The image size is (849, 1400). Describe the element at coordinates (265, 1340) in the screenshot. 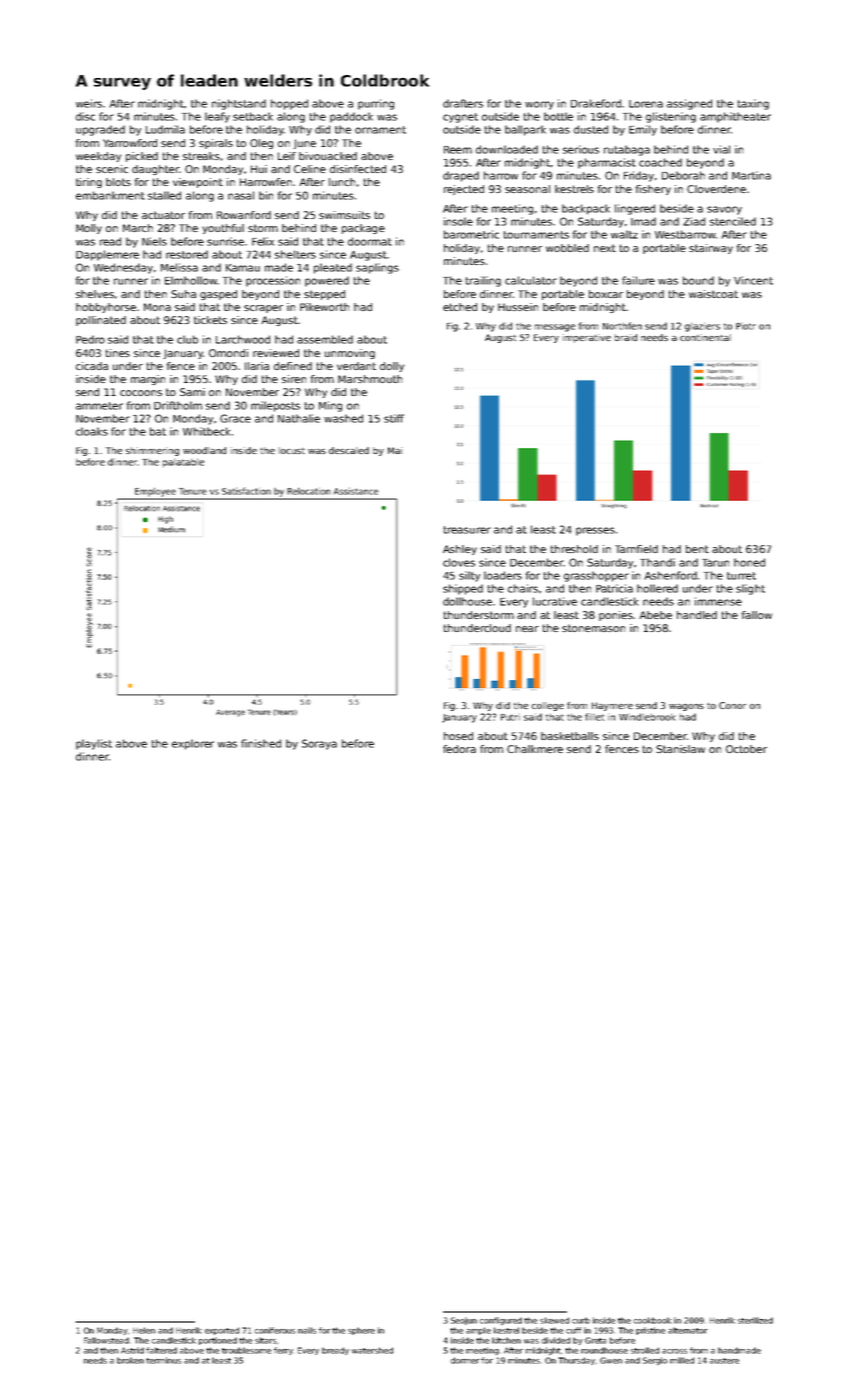

I see `sitars` at that location.
